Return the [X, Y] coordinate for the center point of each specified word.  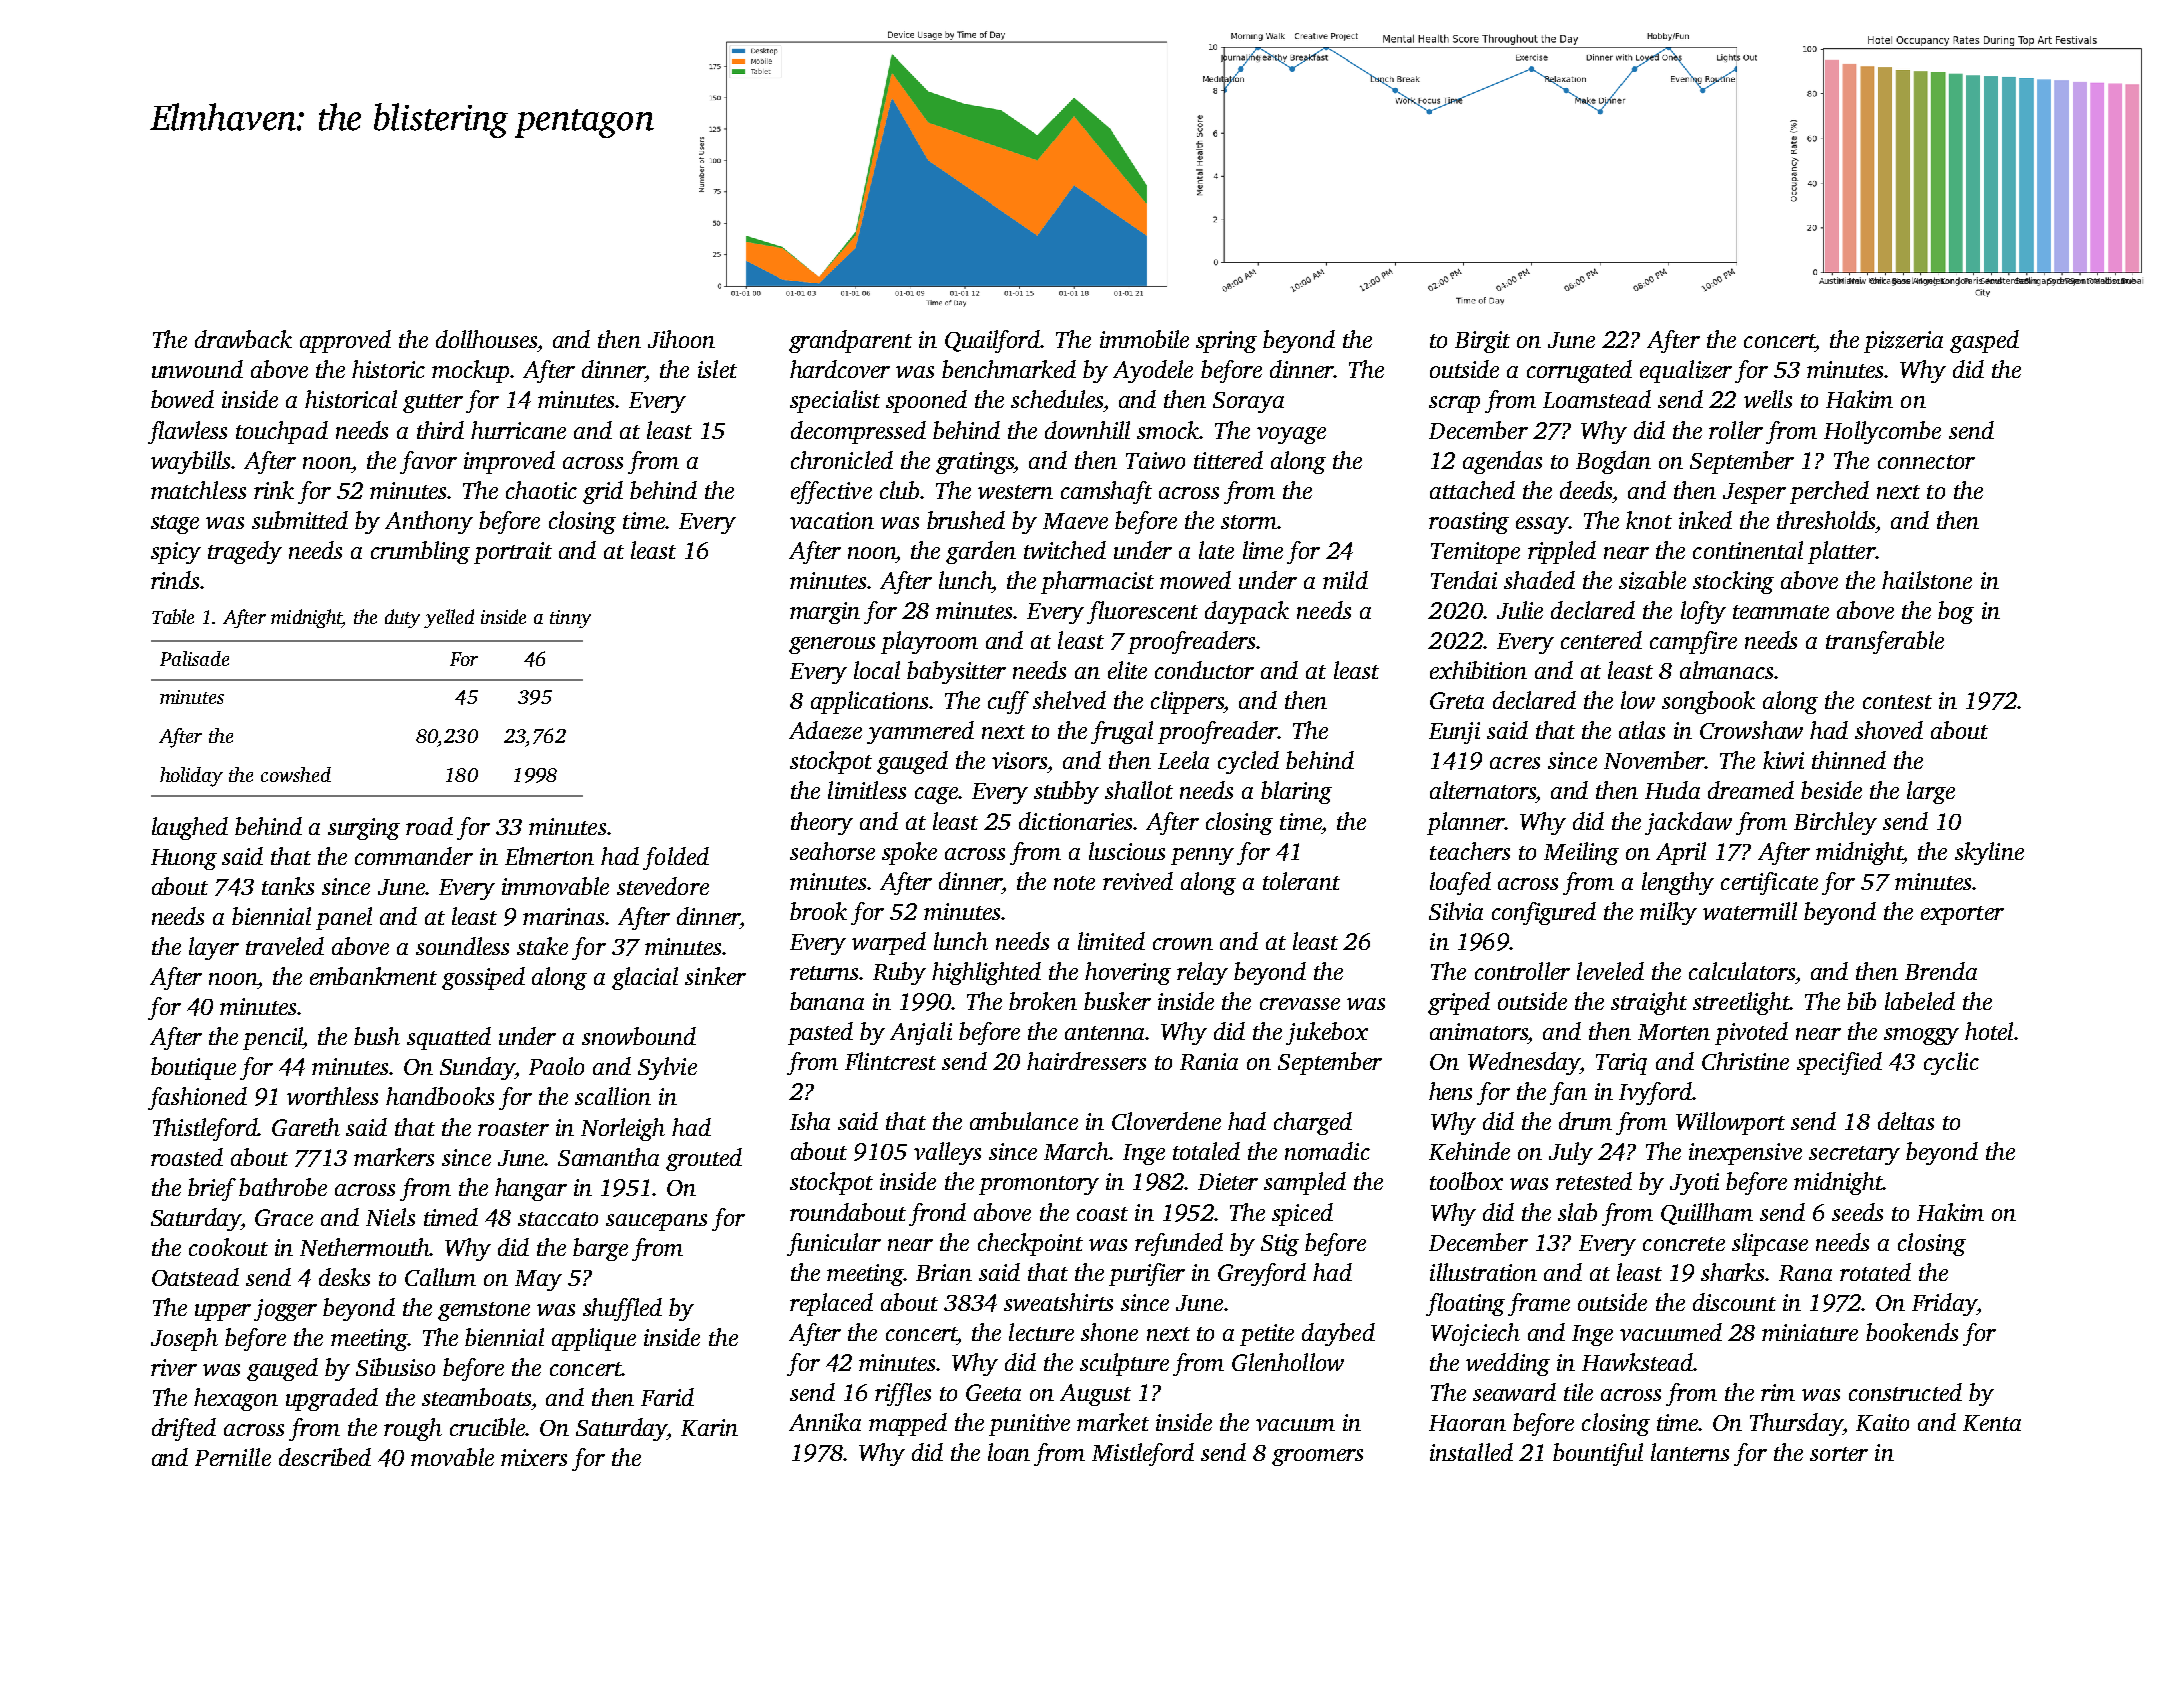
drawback [243, 339]
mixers [534, 1457]
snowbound [639, 1036]
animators [1479, 1031]
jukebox [1327, 1033]
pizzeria [1903, 342]
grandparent [850, 341]
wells [1768, 399]
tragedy [245, 552]
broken [1043, 1001]
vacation [832, 520]
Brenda [1941, 971]
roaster [513, 1129]
